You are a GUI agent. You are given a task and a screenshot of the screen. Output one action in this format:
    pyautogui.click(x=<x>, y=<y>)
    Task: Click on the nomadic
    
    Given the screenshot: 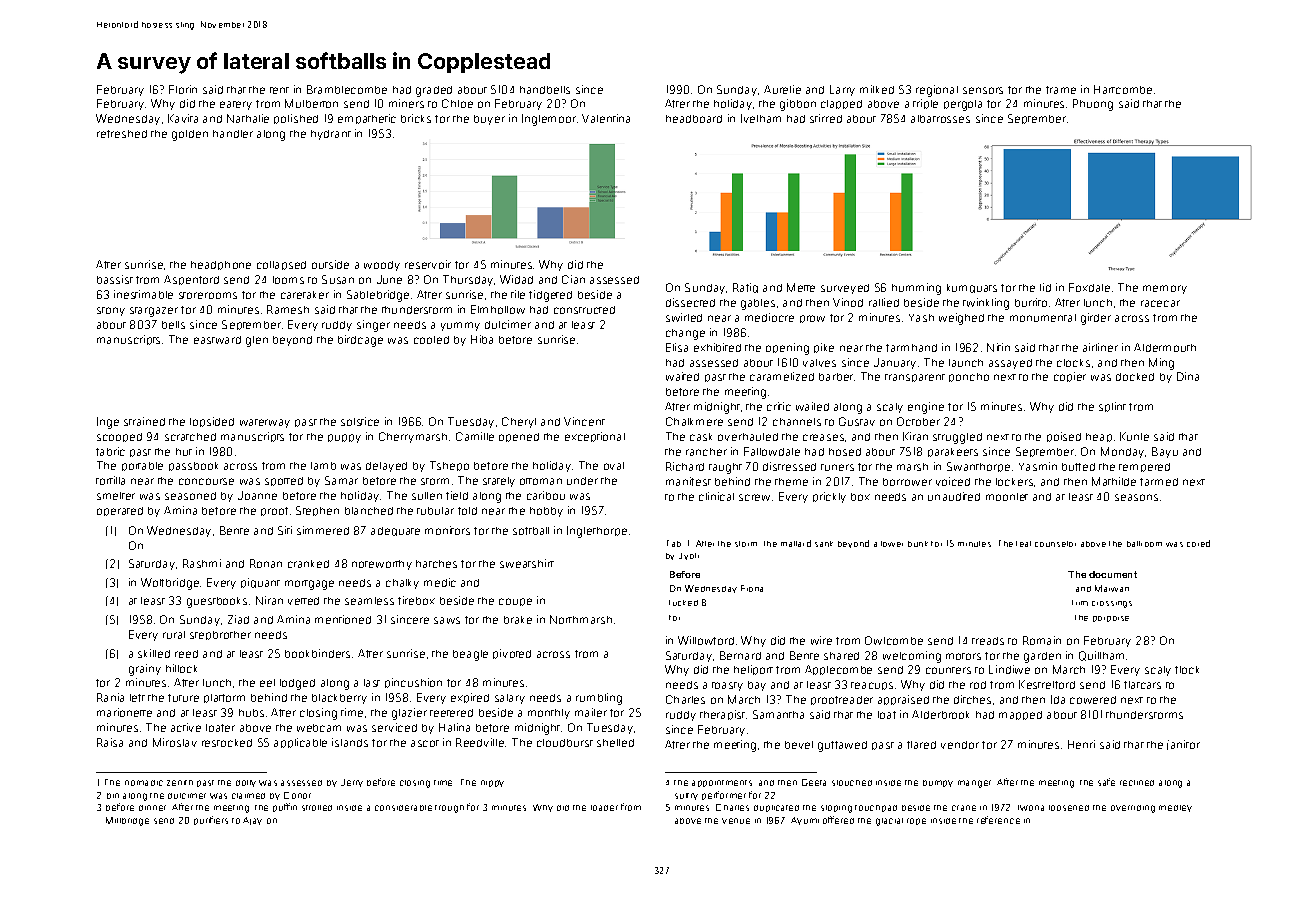 What is the action you would take?
    pyautogui.click(x=144, y=783)
